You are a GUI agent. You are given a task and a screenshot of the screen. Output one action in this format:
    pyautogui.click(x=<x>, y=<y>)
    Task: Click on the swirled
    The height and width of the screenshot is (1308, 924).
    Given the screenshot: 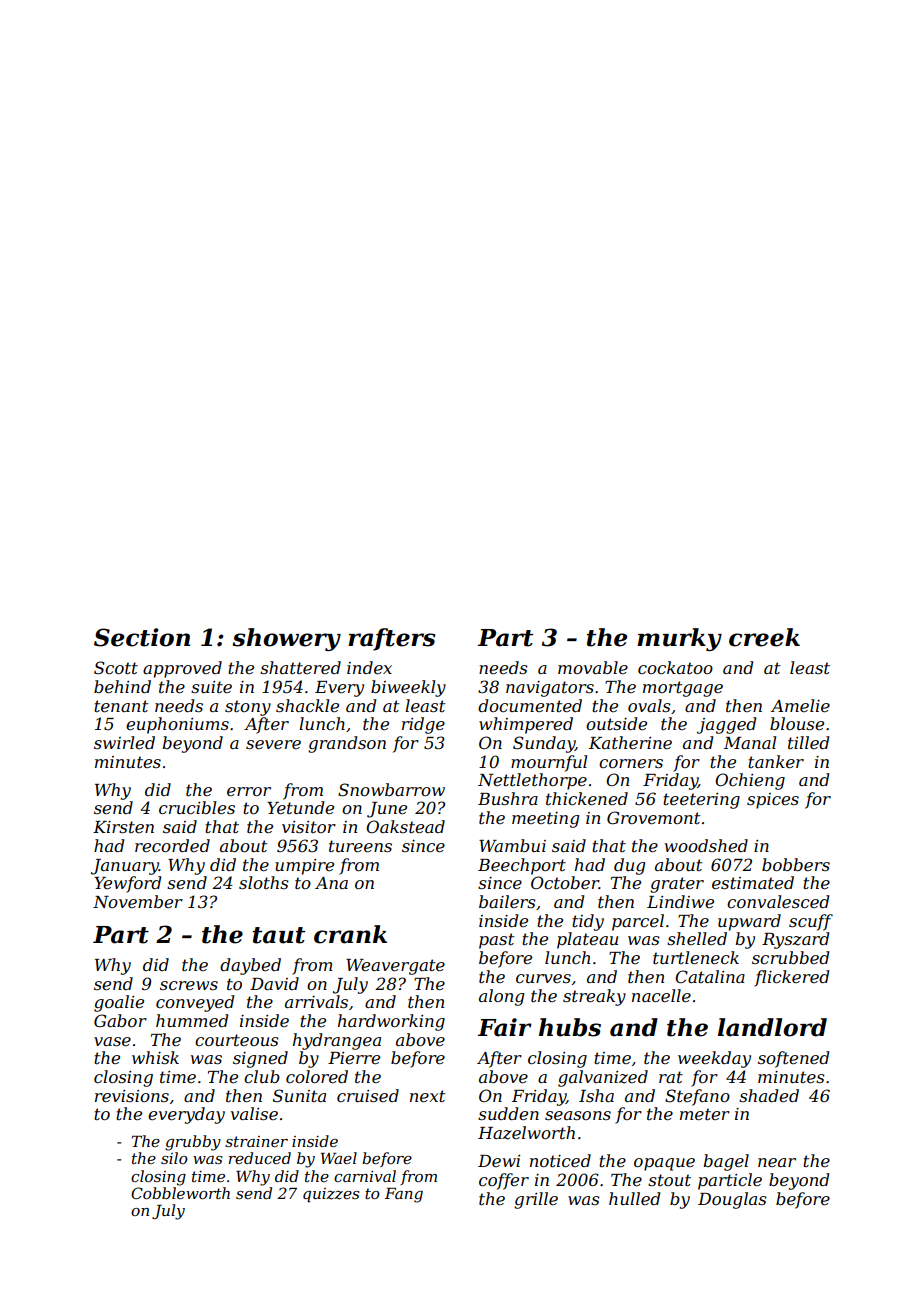 What is the action you would take?
    pyautogui.click(x=124, y=742)
